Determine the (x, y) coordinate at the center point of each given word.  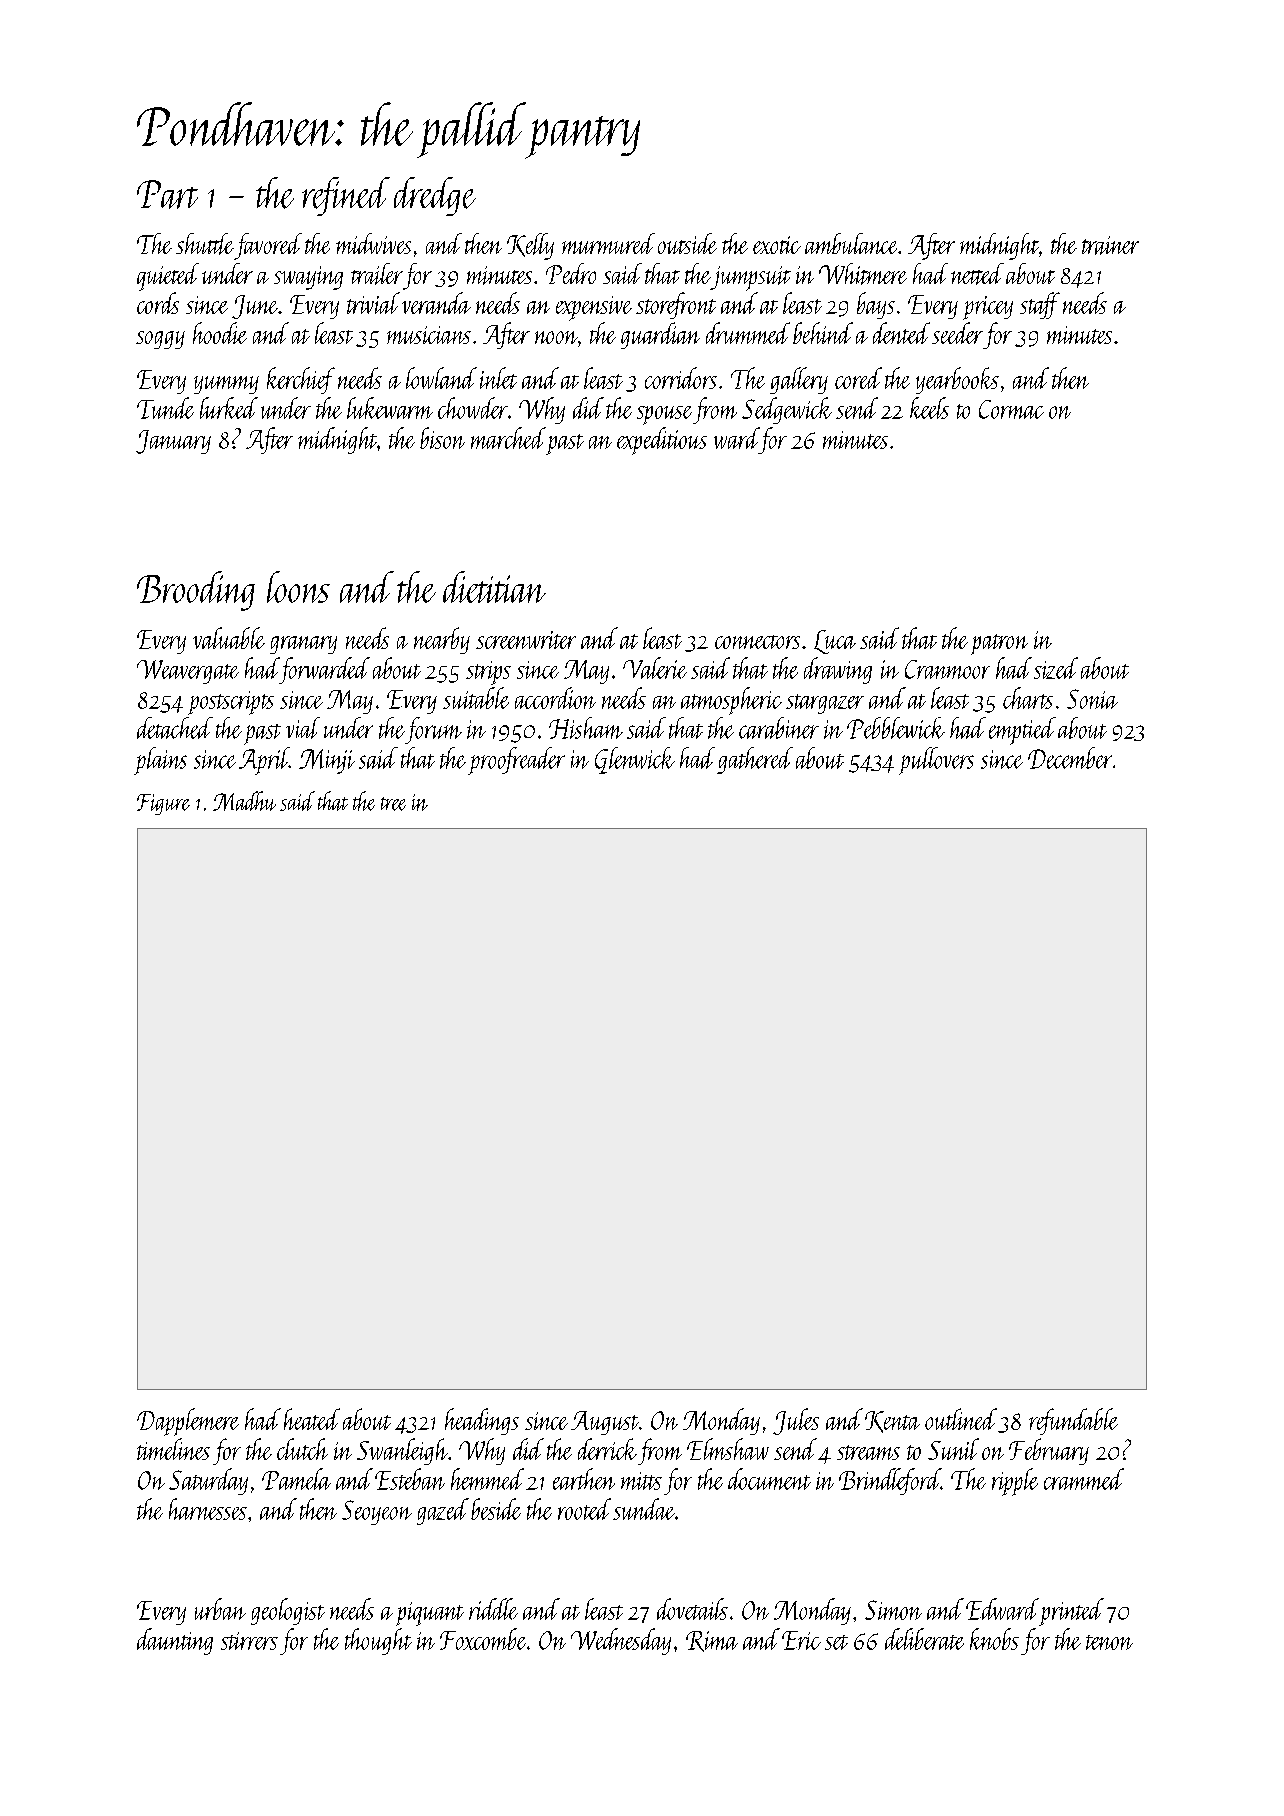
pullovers (936, 761)
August (605, 1423)
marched (508, 438)
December (1070, 758)
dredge (435, 196)
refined (346, 196)
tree (393, 804)
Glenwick (635, 760)
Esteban (410, 1479)
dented (901, 333)
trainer (1110, 245)
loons (298, 587)
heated (312, 1419)
